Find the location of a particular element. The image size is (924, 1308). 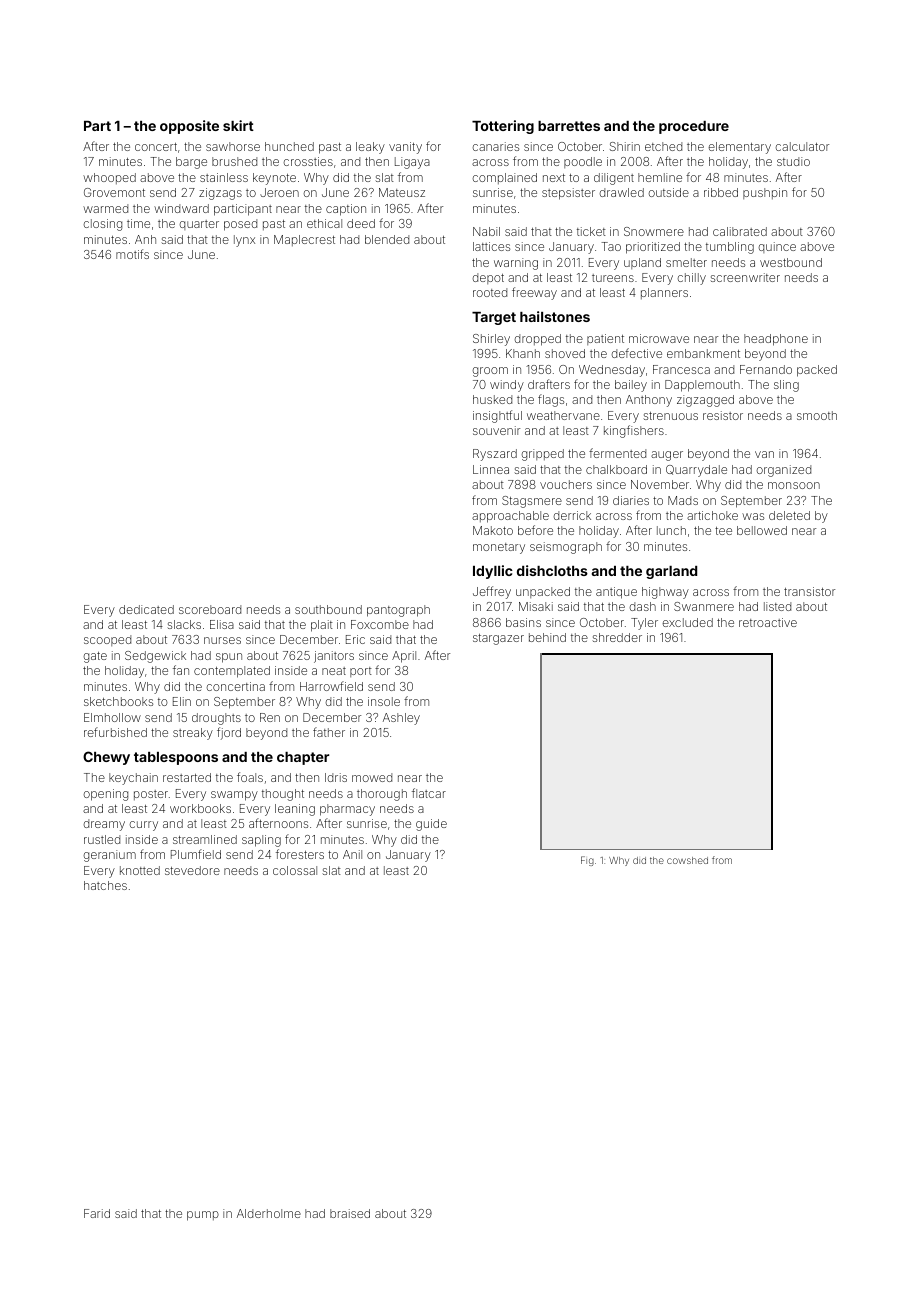

quince is located at coordinates (777, 247).
